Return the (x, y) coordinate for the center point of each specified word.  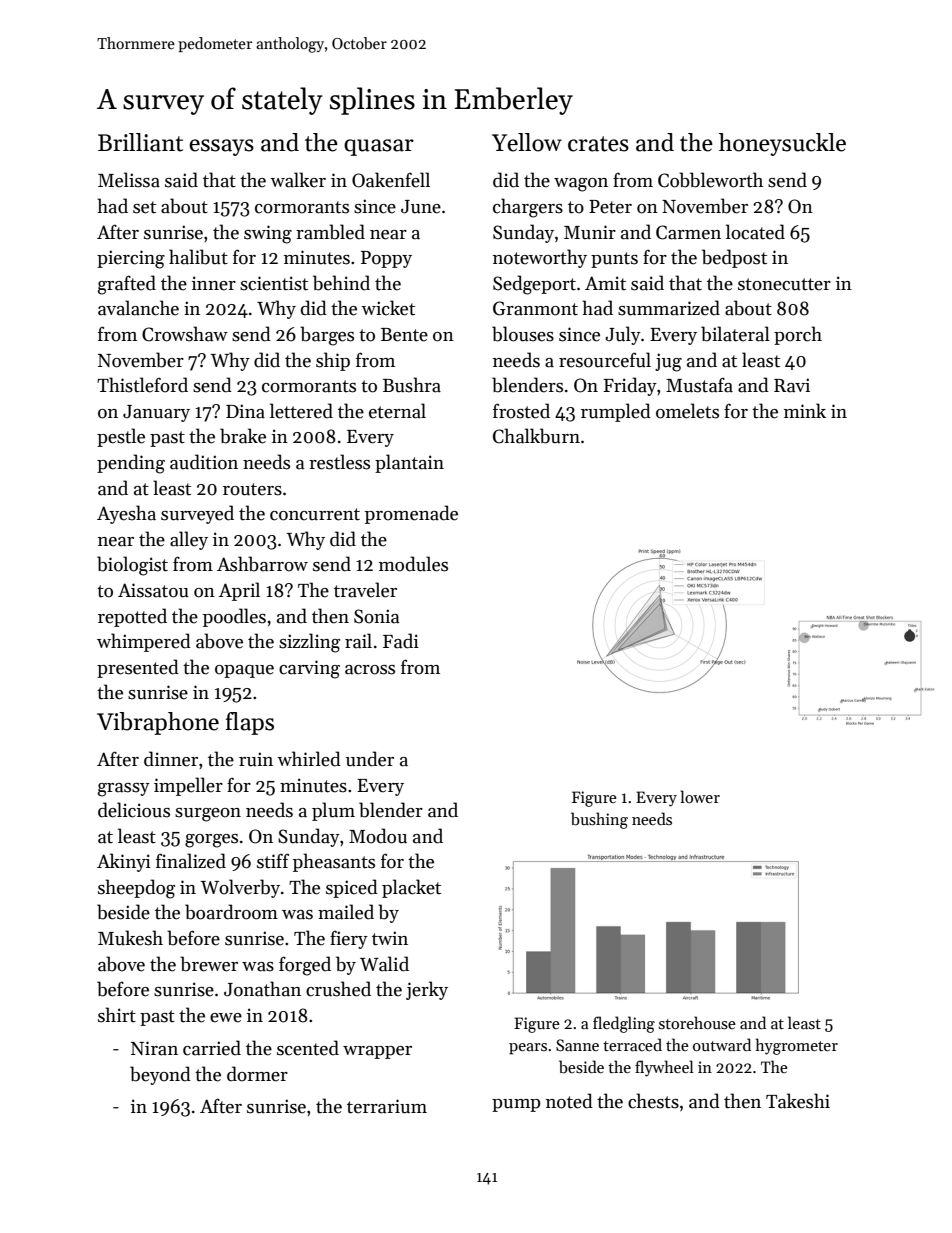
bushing (599, 820)
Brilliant (140, 142)
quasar (379, 147)
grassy (124, 790)
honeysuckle (782, 144)
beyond (160, 1075)
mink (805, 410)
